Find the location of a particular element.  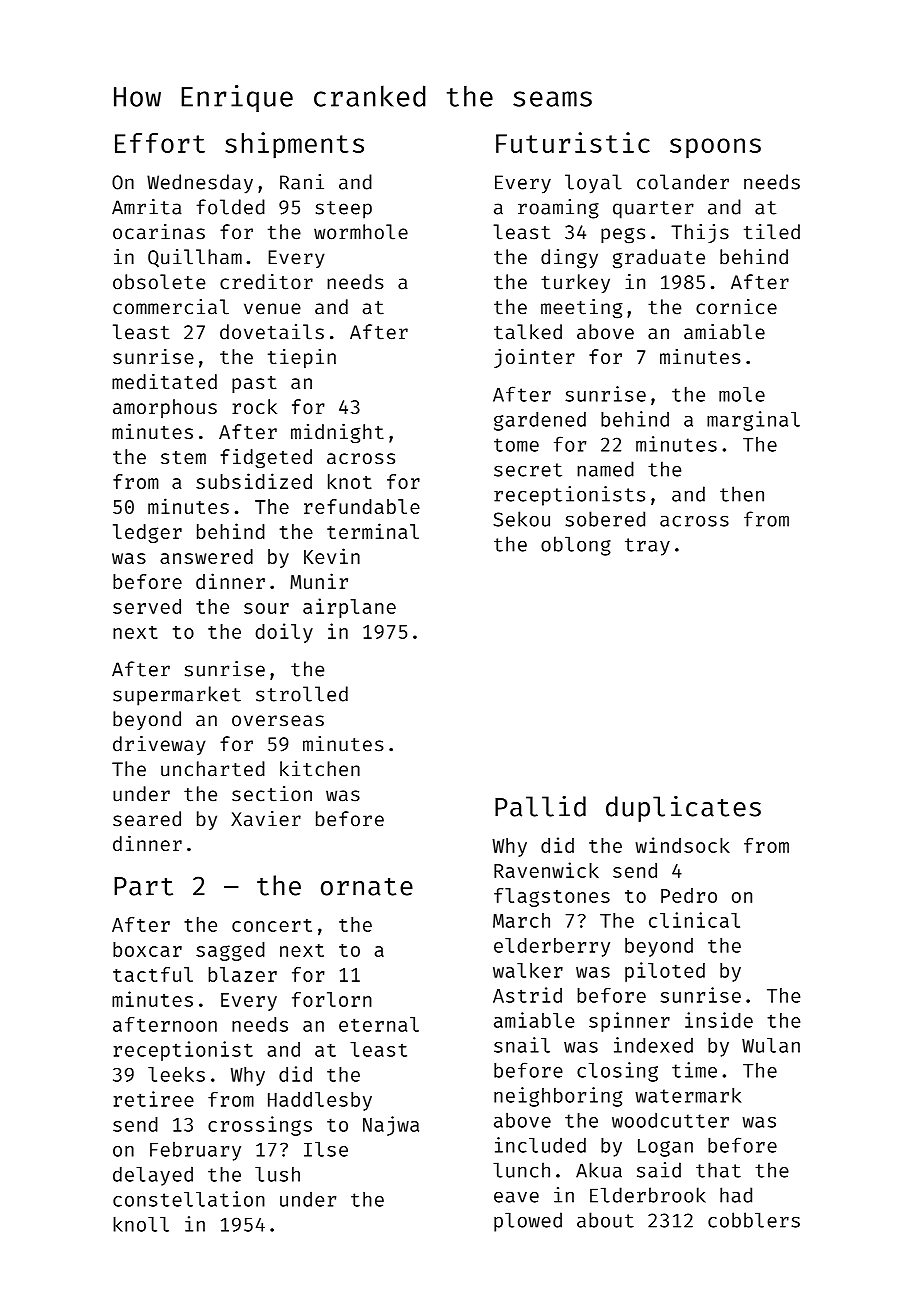

Futuristic is located at coordinates (573, 142).
